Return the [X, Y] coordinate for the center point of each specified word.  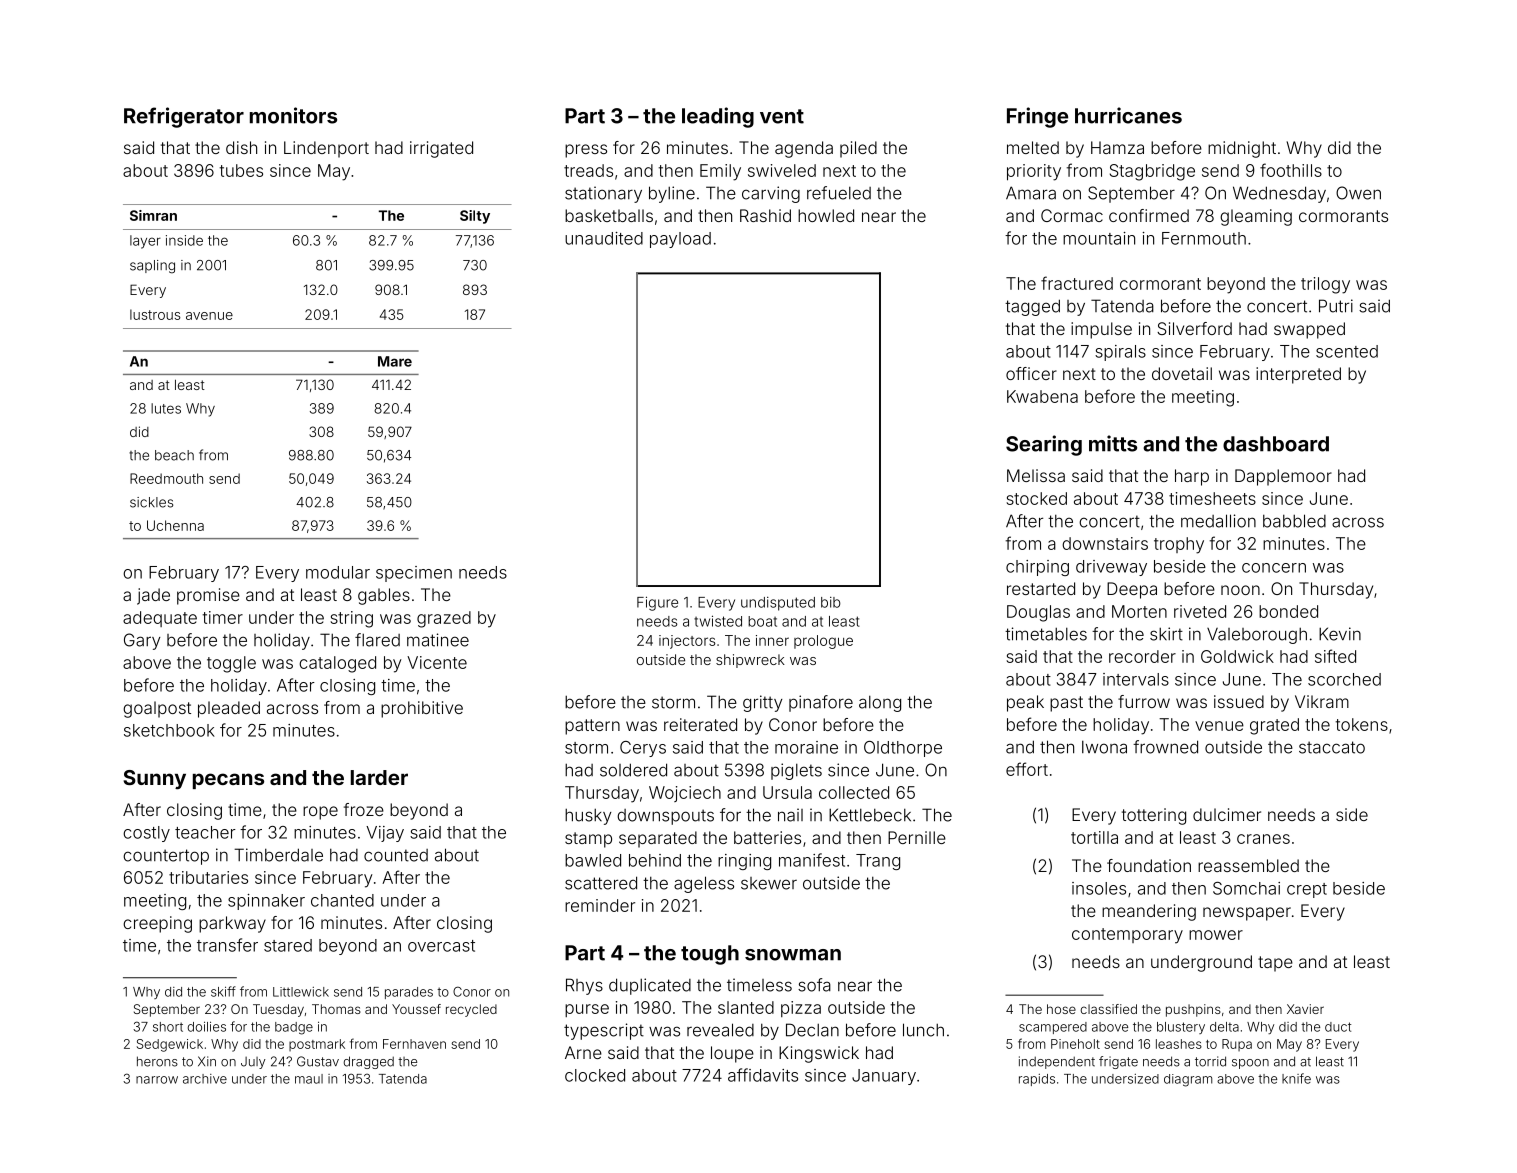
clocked [595, 1075]
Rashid [765, 215]
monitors [293, 115]
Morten [1139, 611]
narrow [157, 1080]
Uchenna [175, 525]
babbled [1294, 521]
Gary [142, 641]
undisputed [778, 604]
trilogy [1325, 285]
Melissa [1036, 475]
